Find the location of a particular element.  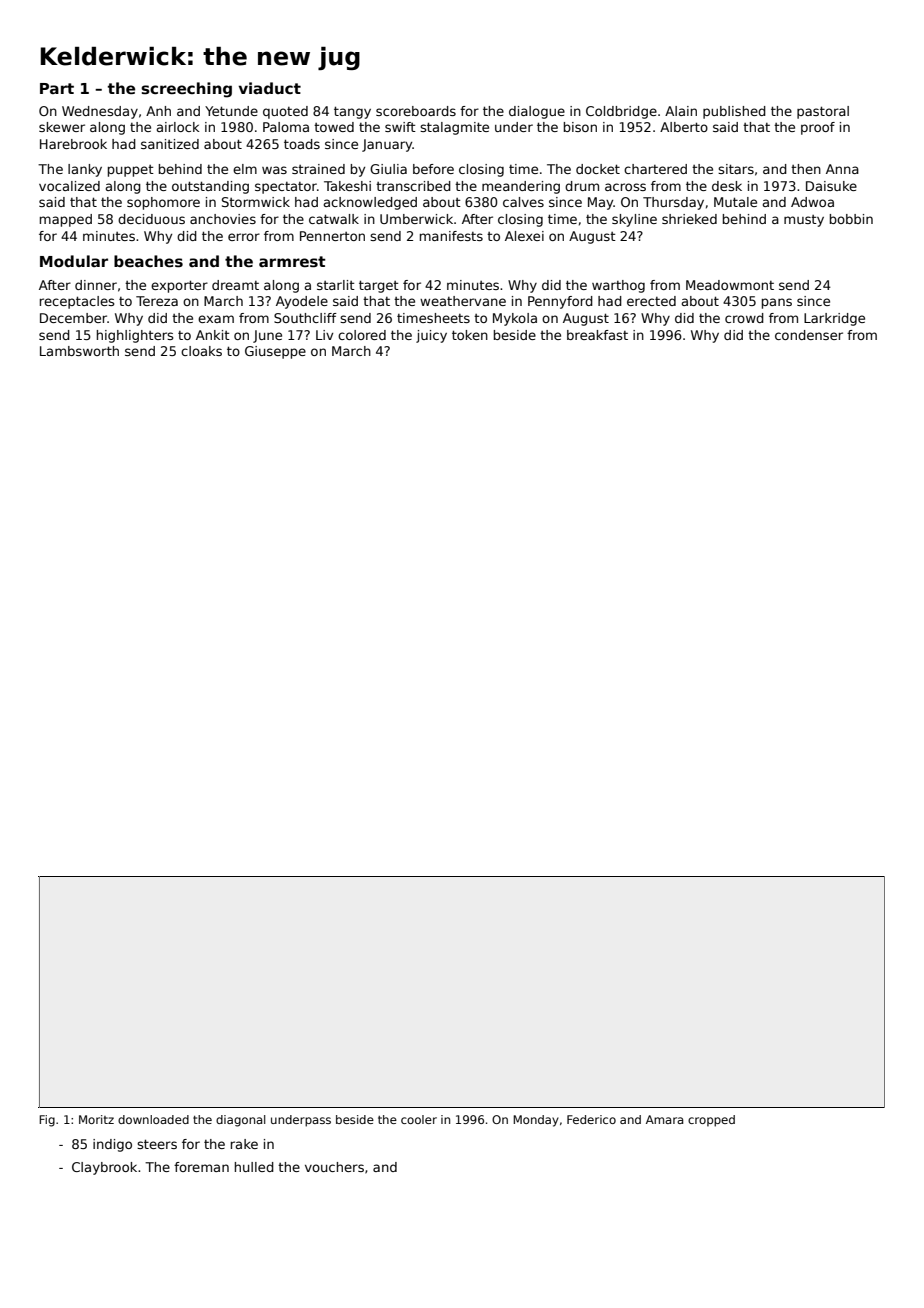

stalagmite is located at coordinates (454, 128).
